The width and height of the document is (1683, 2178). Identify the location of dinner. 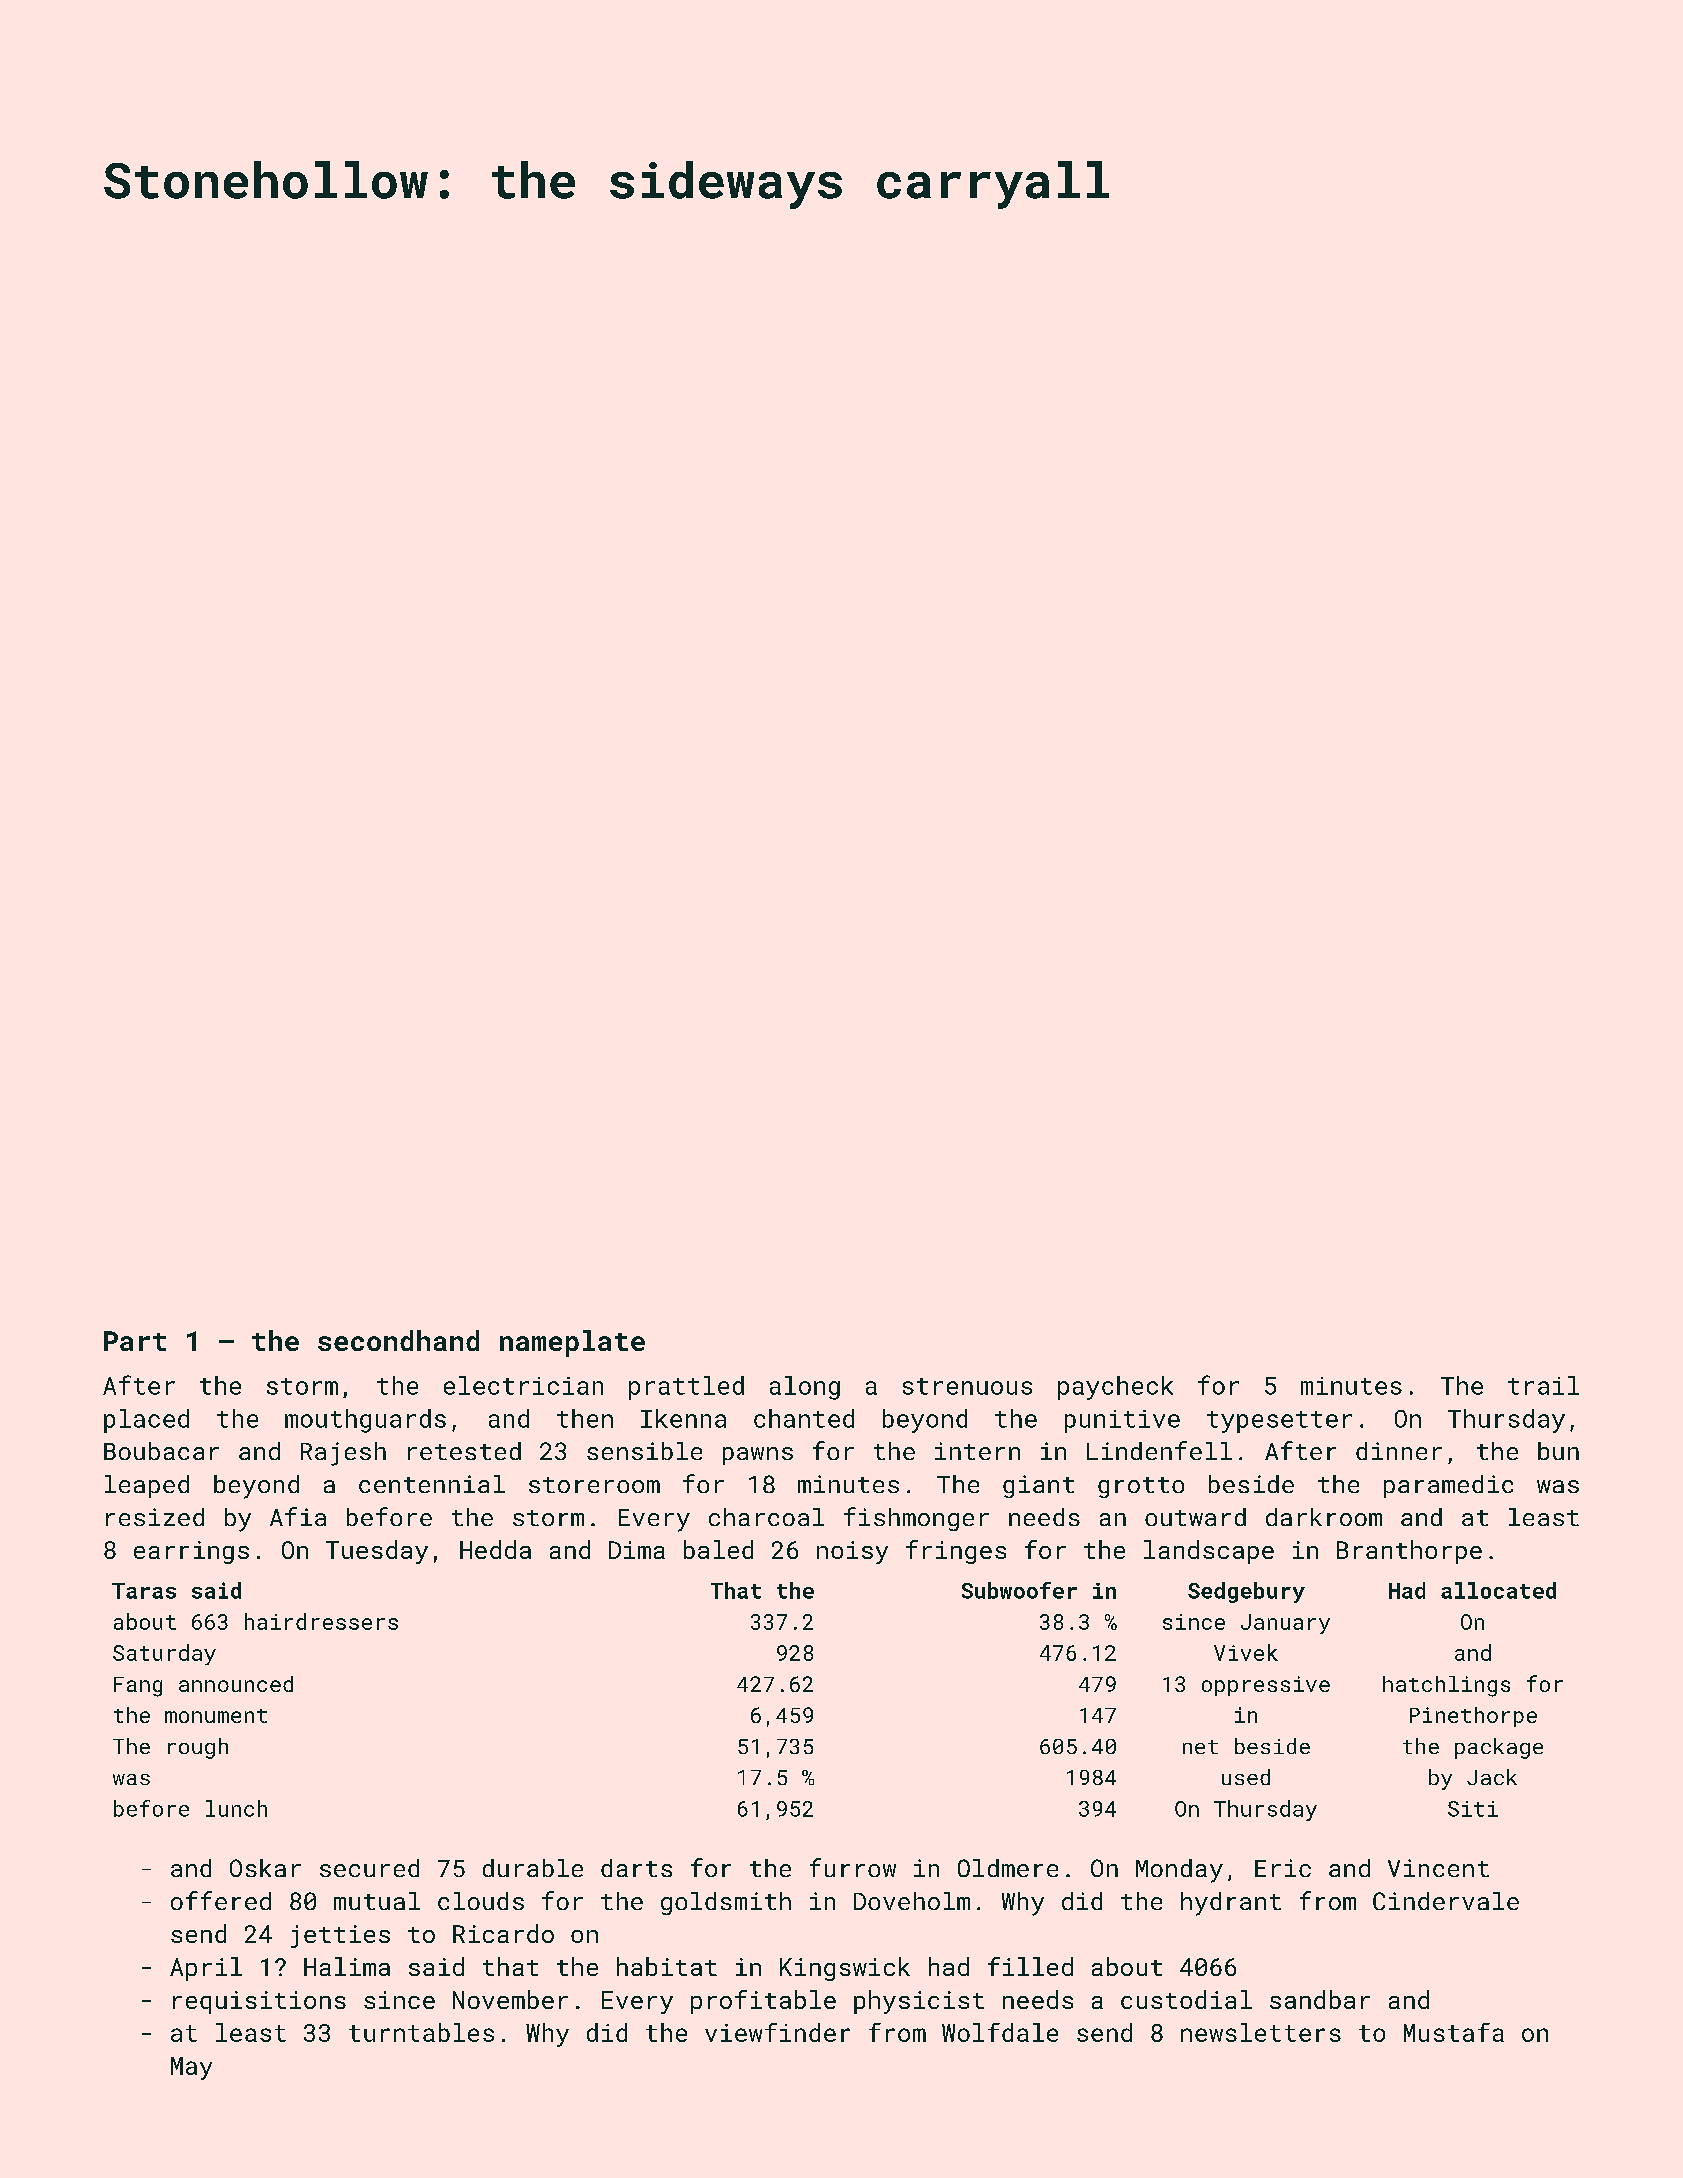
(1399, 1451).
